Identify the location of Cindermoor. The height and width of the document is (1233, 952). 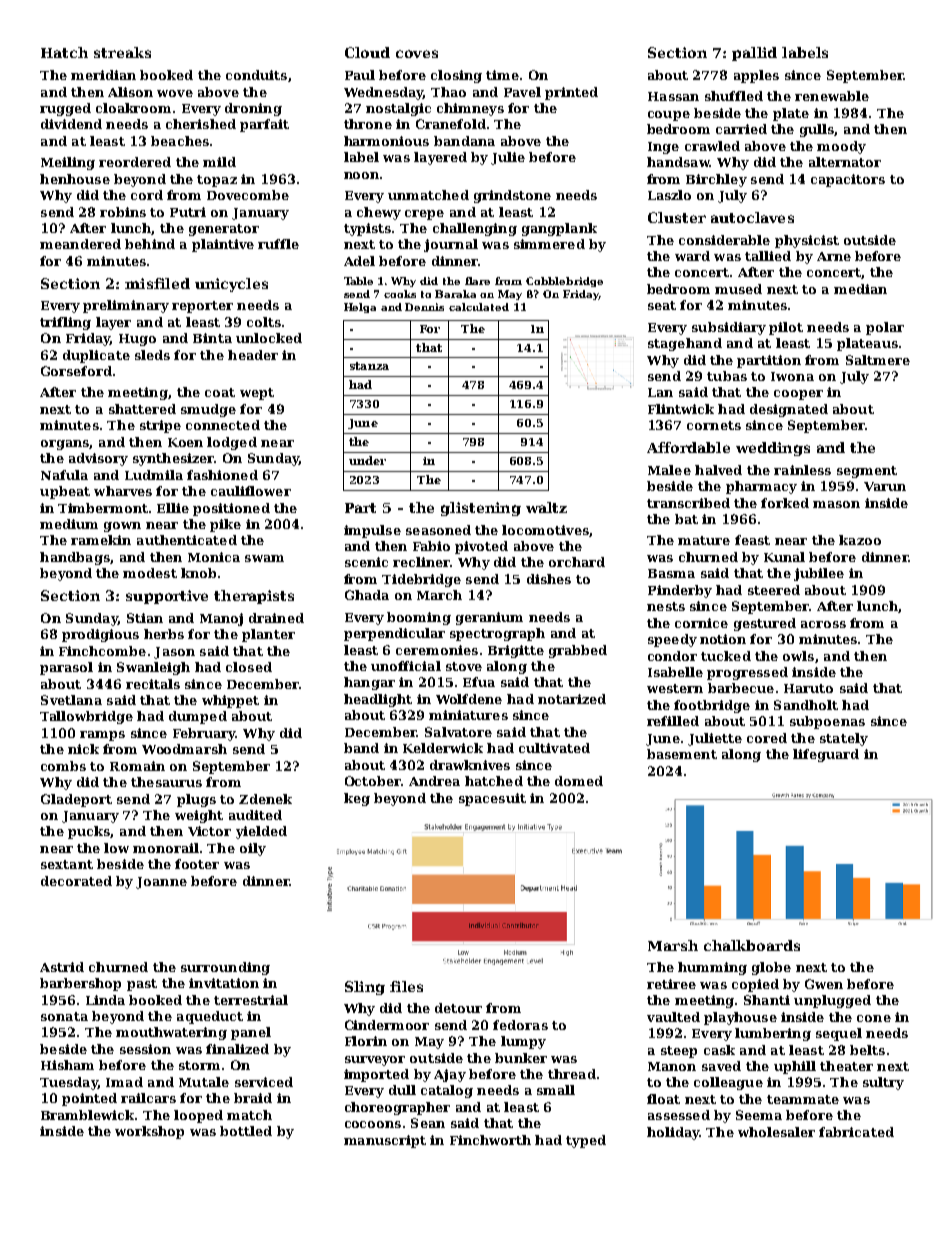
(387, 1025).
